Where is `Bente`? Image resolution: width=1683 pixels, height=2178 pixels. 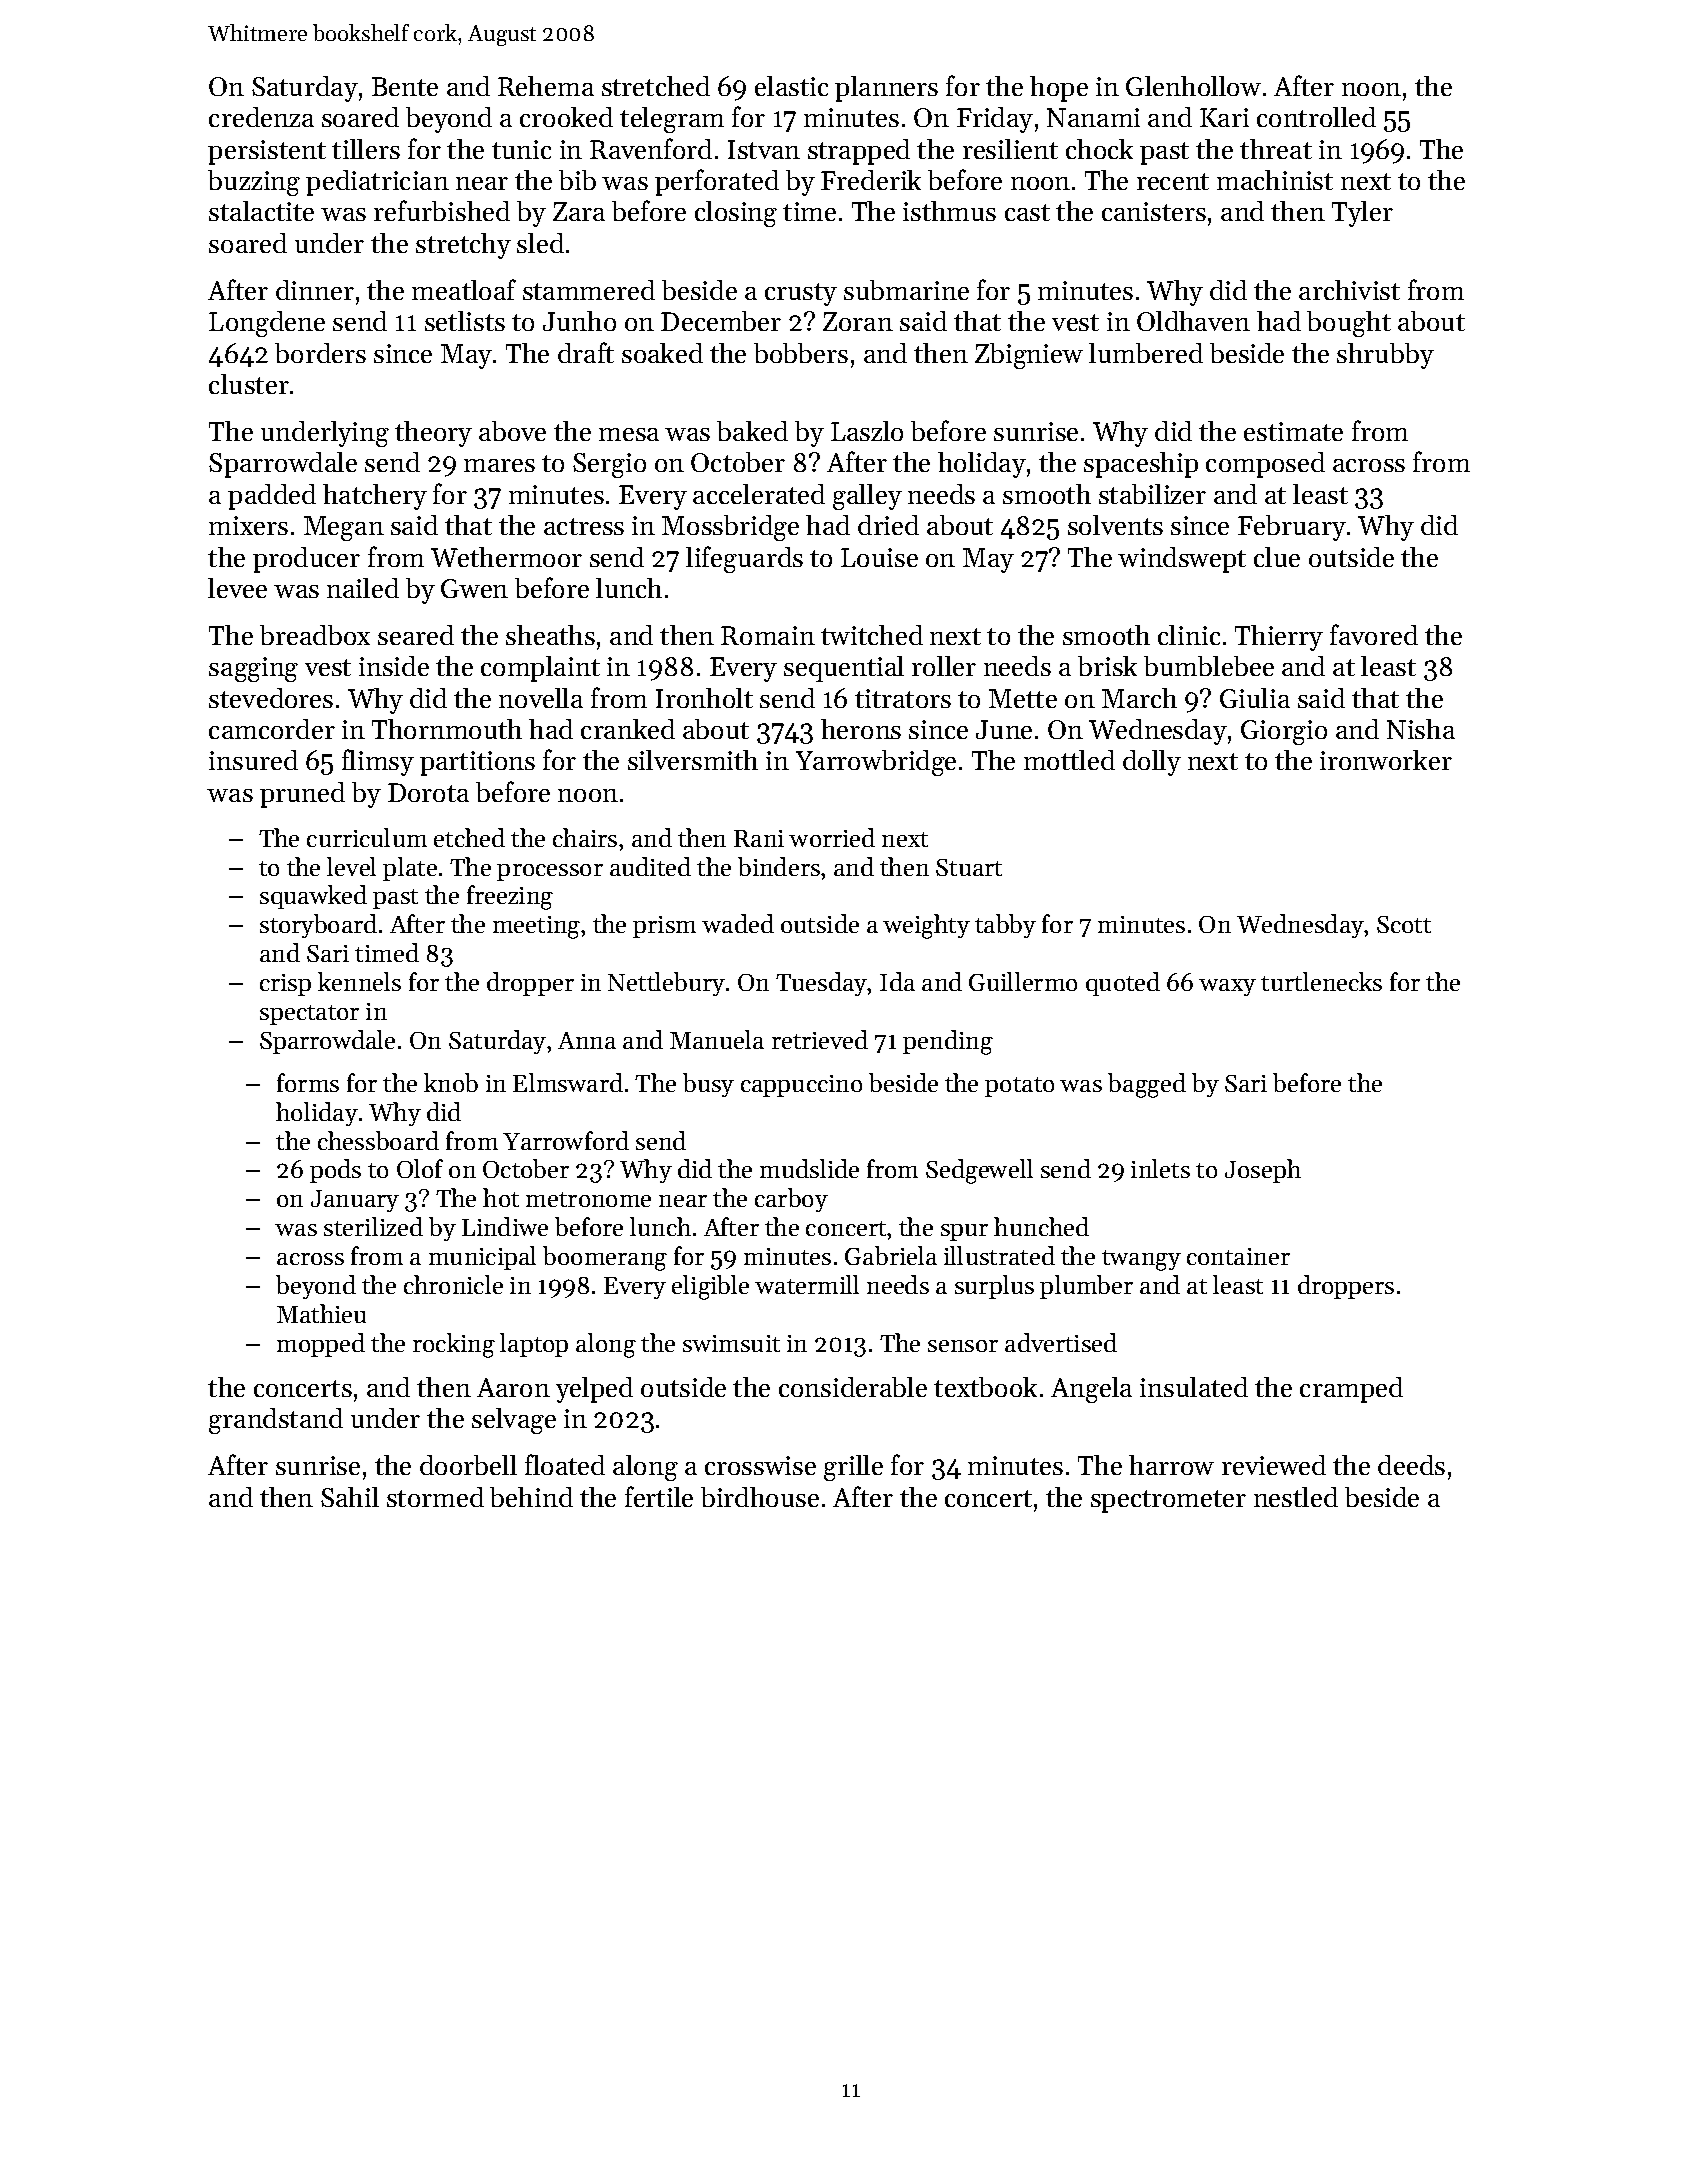 Bente is located at coordinates (405, 86).
